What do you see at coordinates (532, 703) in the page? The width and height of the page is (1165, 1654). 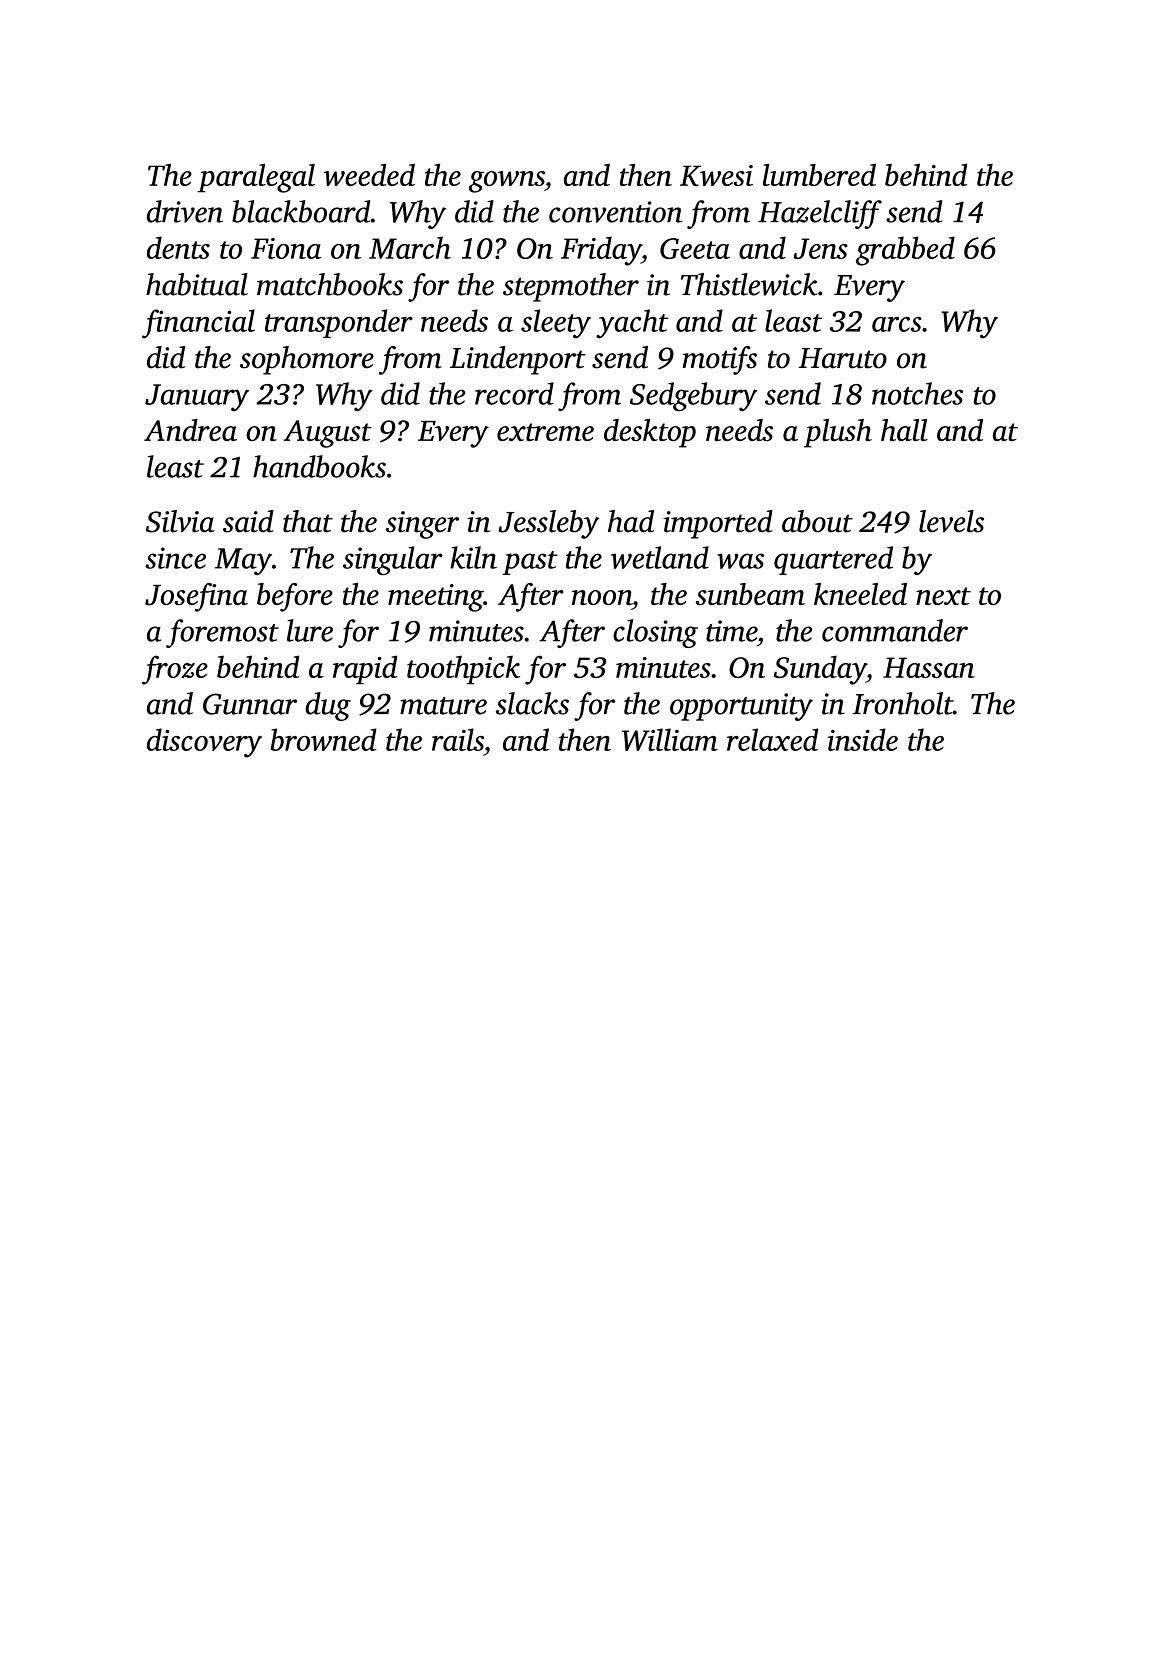 I see `slacks` at bounding box center [532, 703].
